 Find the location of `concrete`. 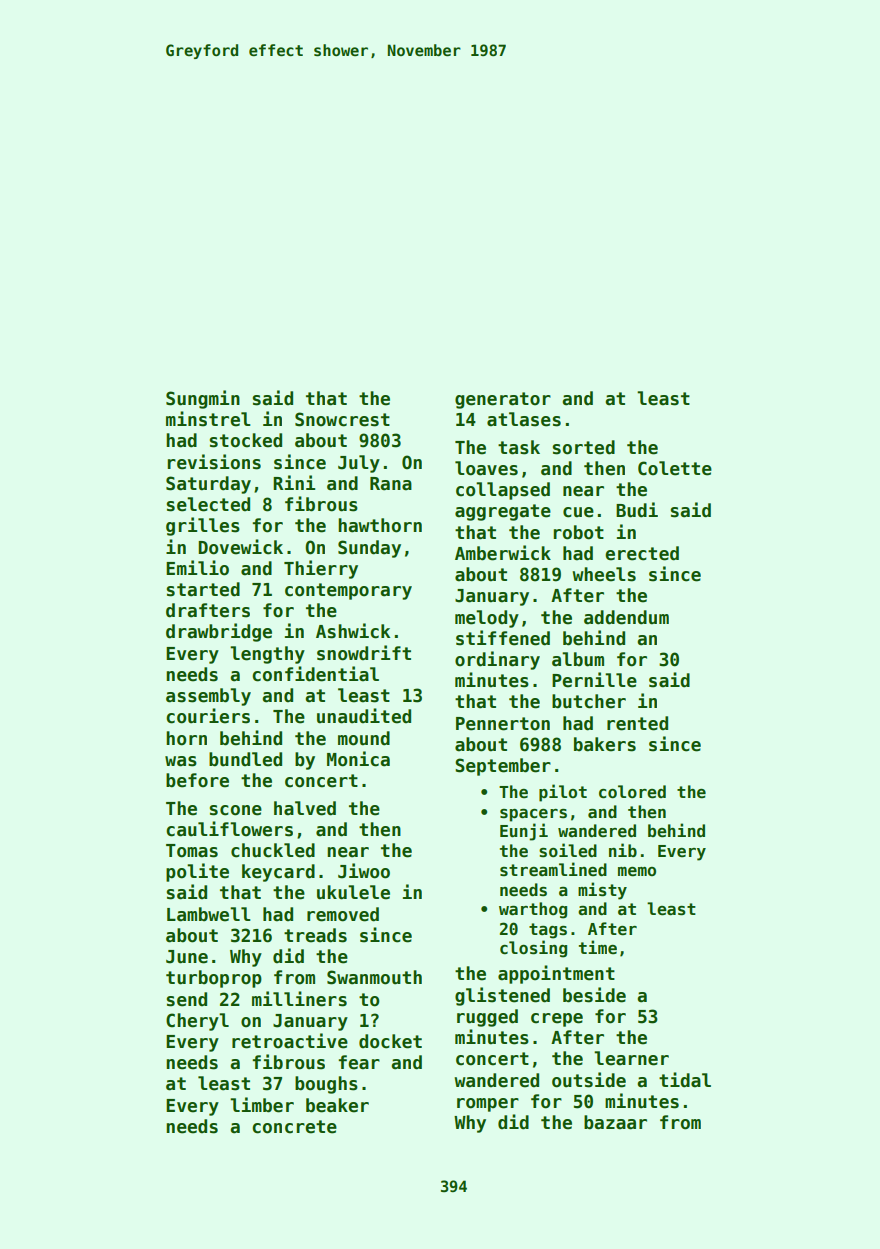

concrete is located at coordinates (294, 1127).
